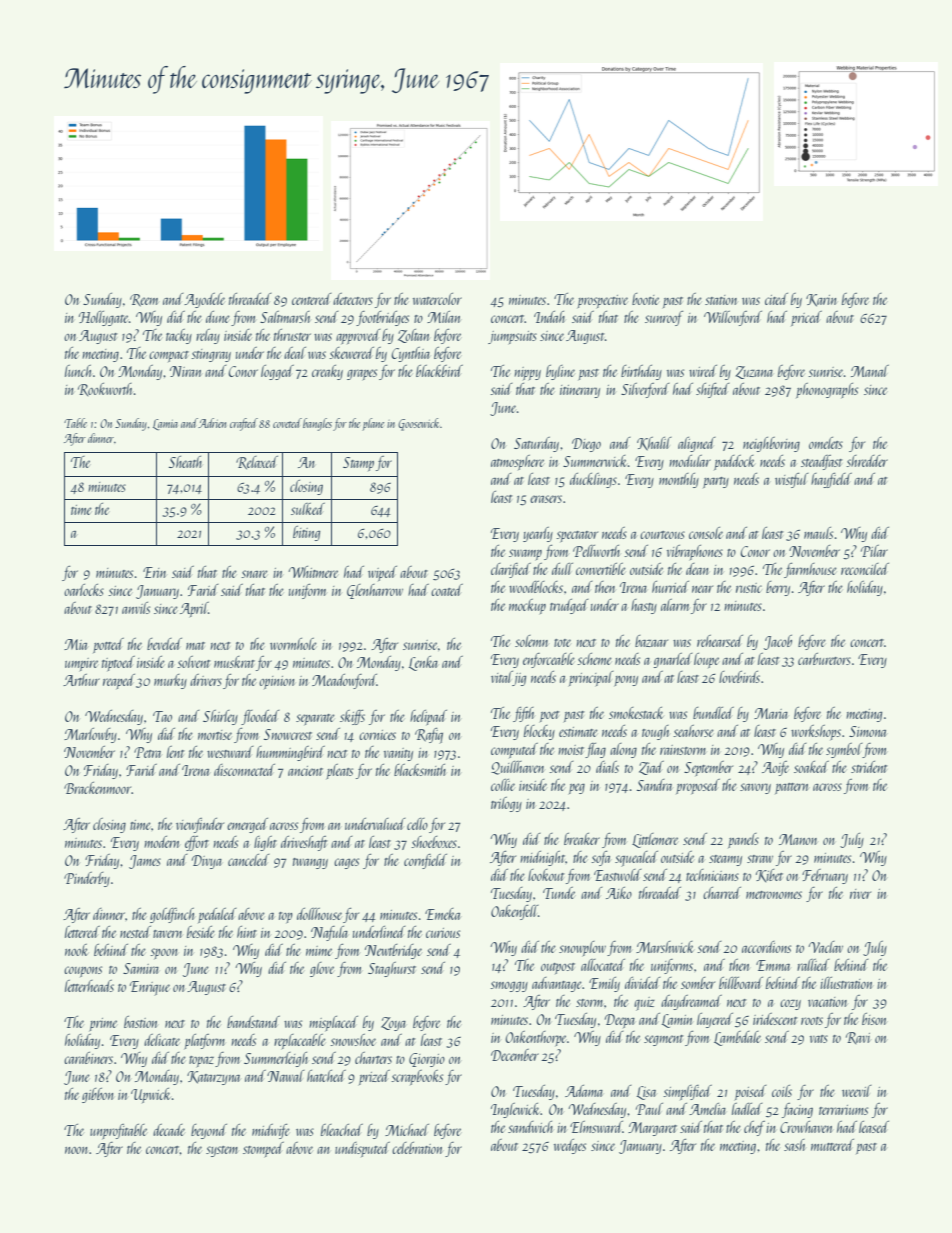 The height and width of the screenshot is (1233, 952). Describe the element at coordinates (358, 464) in the screenshot. I see `Stamp` at that location.
